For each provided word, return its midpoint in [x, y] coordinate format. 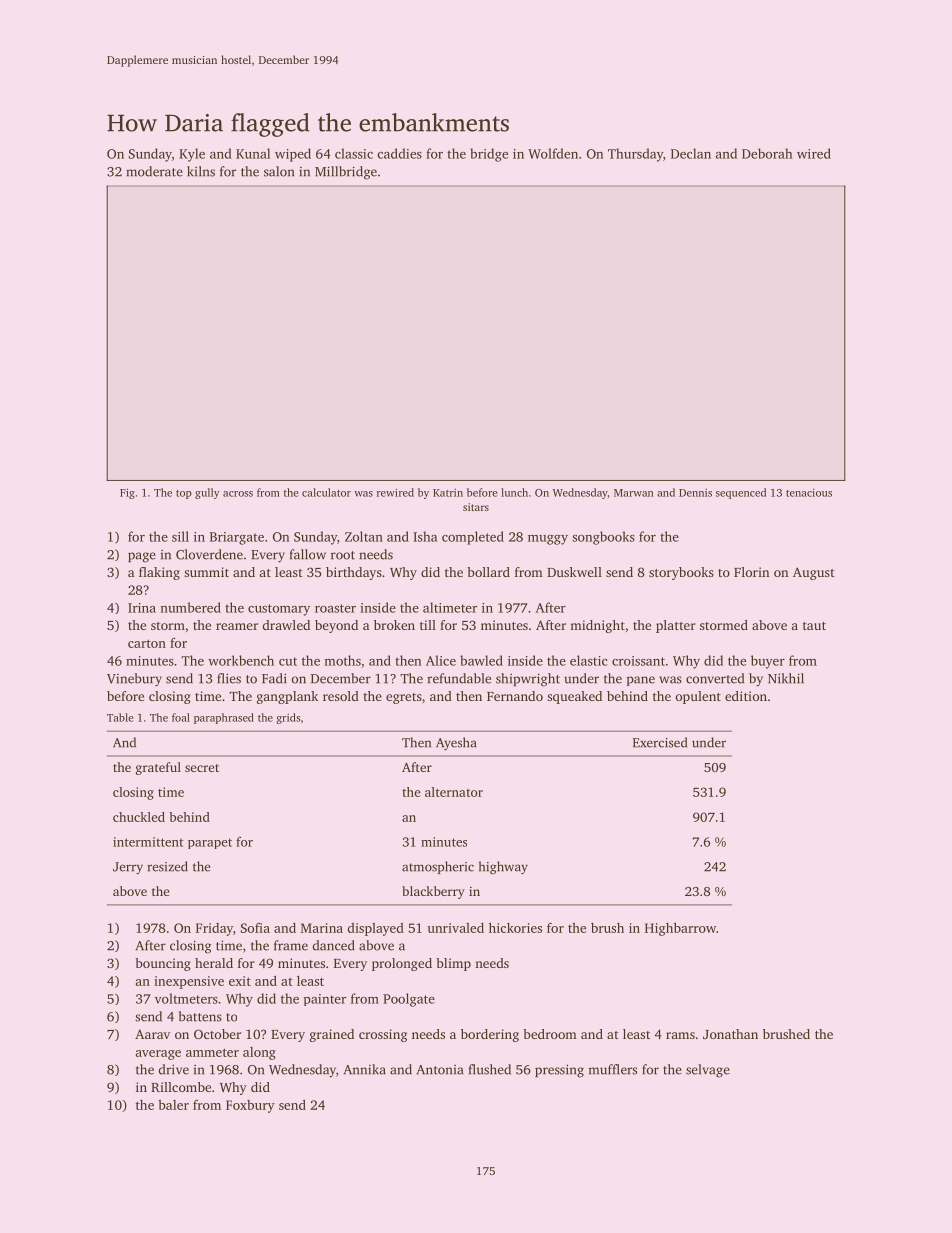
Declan [691, 153]
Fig [127, 493]
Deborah [767, 153]
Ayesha [456, 743]
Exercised [660, 742]
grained [332, 1035]
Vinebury [134, 680]
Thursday [635, 155]
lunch [514, 492]
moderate [154, 171]
